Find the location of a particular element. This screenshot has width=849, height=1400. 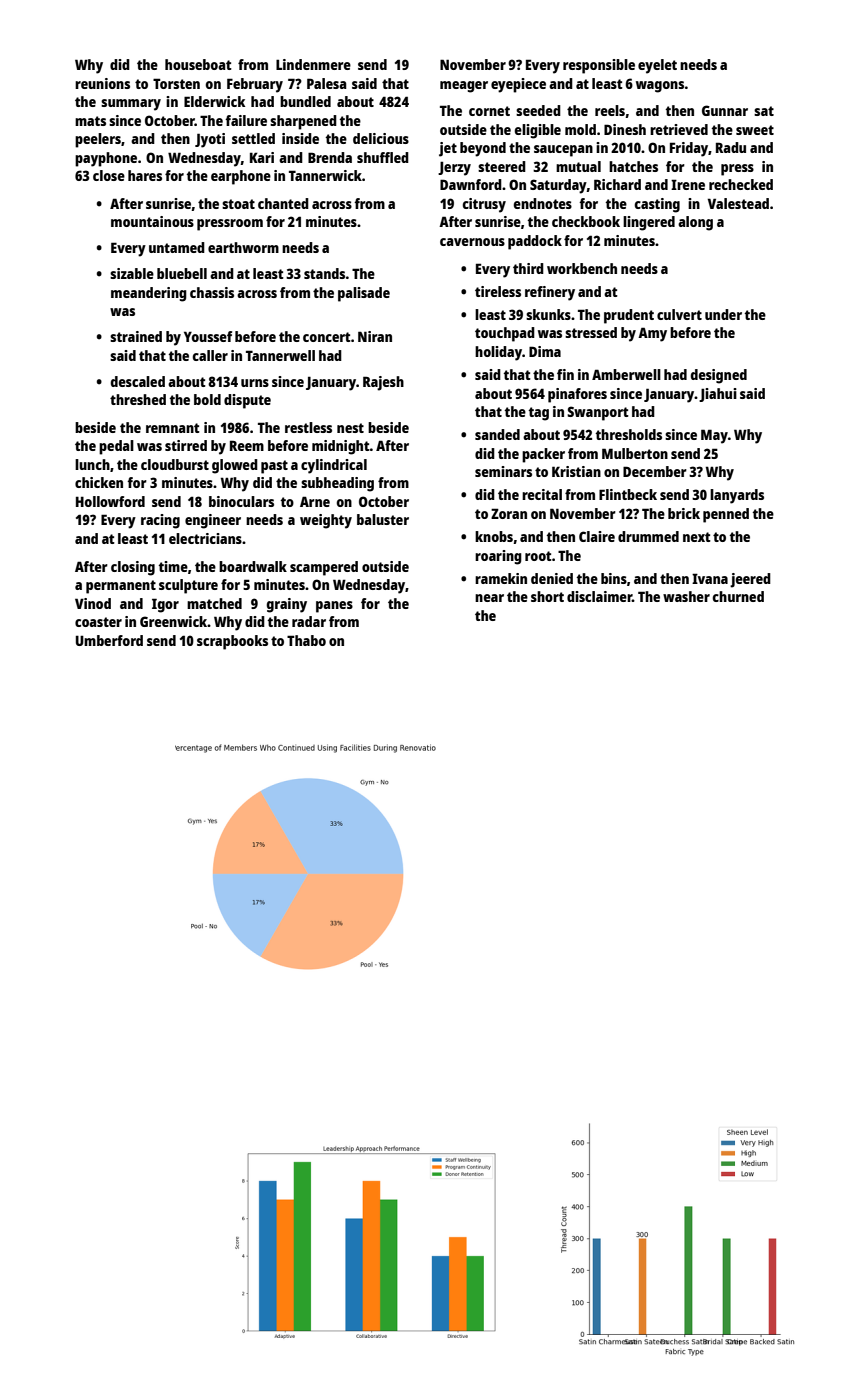

culvert is located at coordinates (679, 314).
